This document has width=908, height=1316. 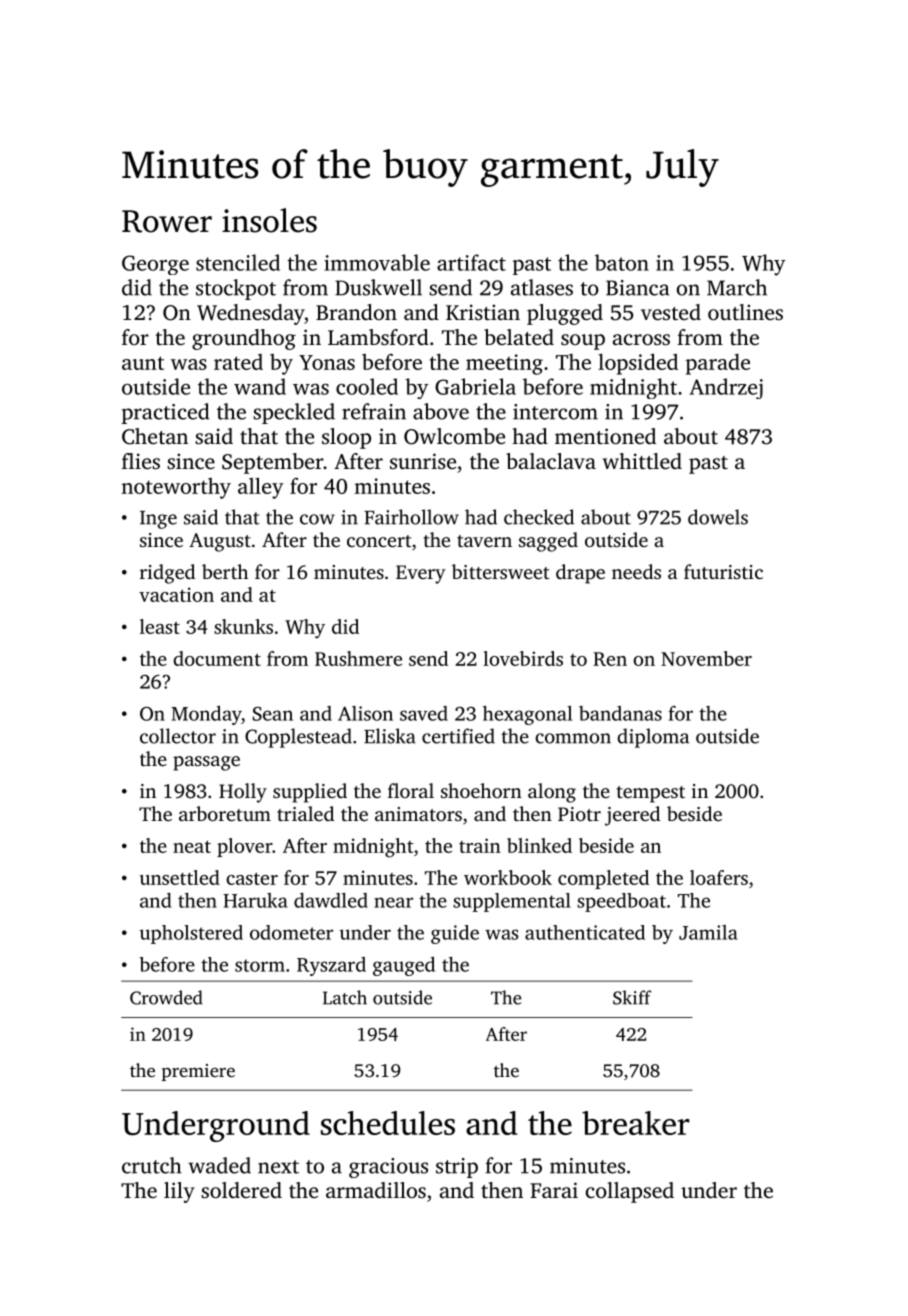 I want to click on Farai, so click(x=554, y=1190).
